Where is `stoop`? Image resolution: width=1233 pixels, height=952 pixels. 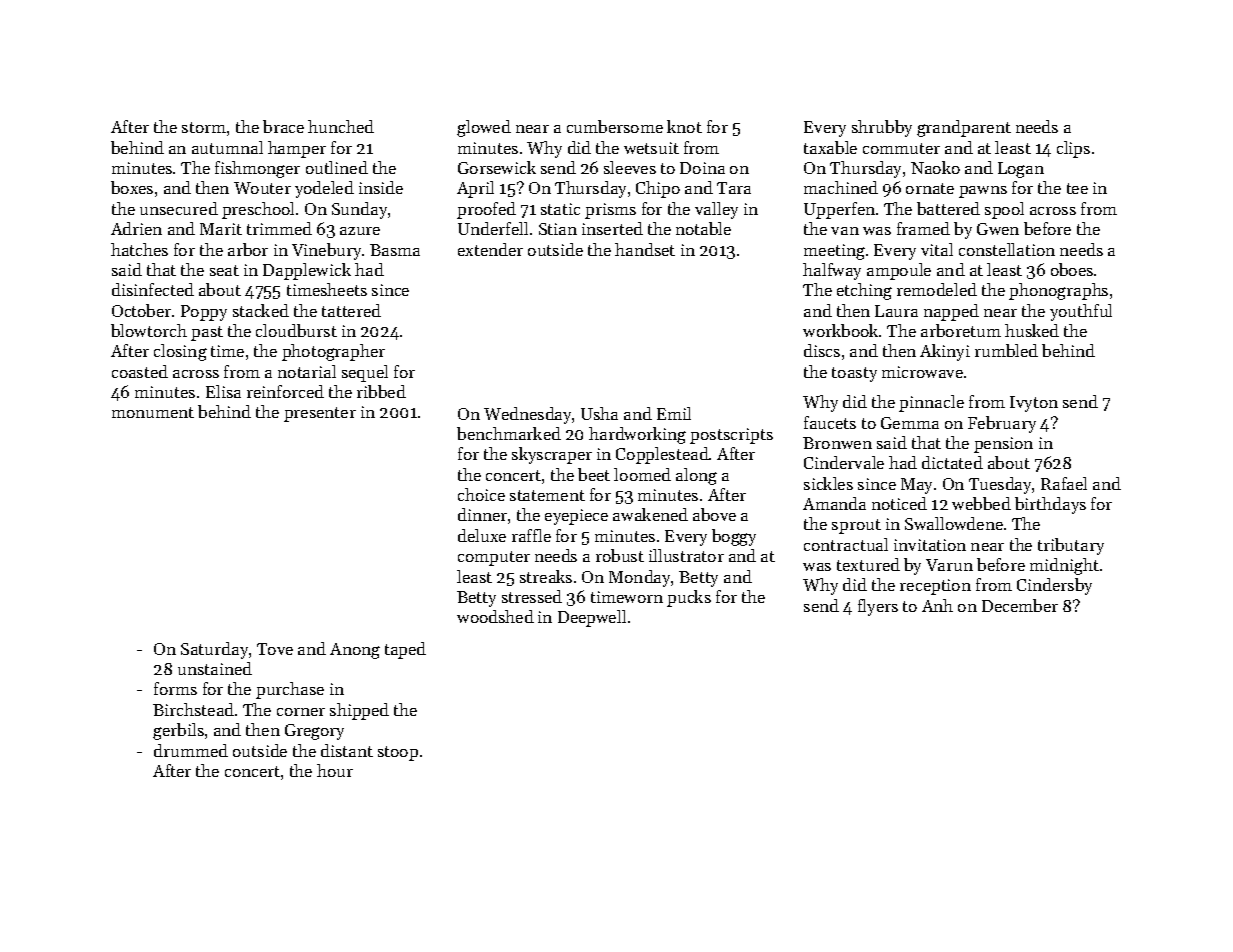
stoop is located at coordinates (398, 753).
